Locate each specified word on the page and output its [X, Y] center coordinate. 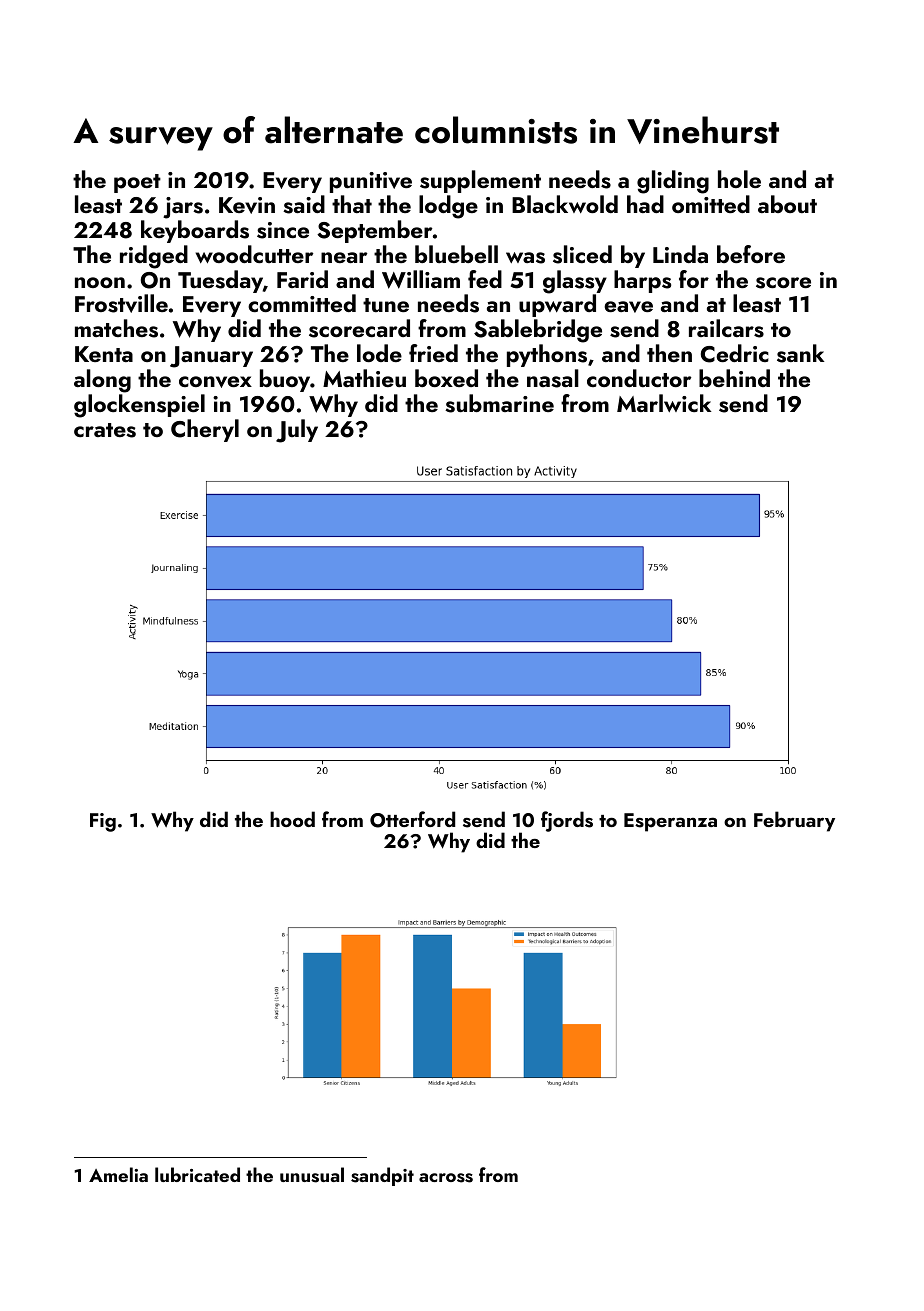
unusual [312, 1175]
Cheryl [205, 430]
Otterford [412, 819]
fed [485, 279]
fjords [567, 821]
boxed [446, 378]
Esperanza [670, 822]
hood [292, 819]
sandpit [382, 1176]
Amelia [118, 1174]
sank [800, 353]
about [787, 204]
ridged [154, 257]
